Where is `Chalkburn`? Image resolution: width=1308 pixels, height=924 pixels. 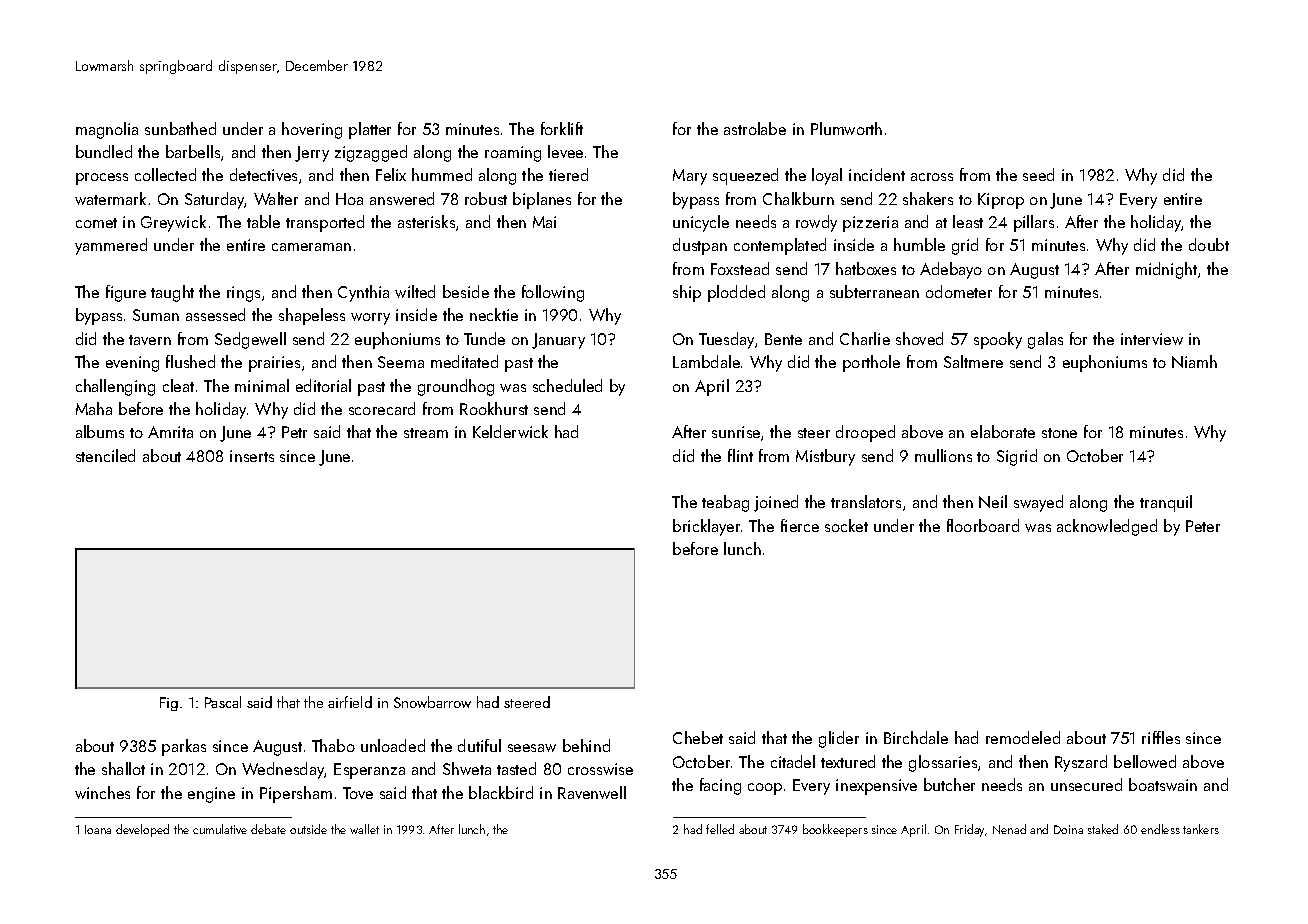
Chalkburn is located at coordinates (798, 198).
